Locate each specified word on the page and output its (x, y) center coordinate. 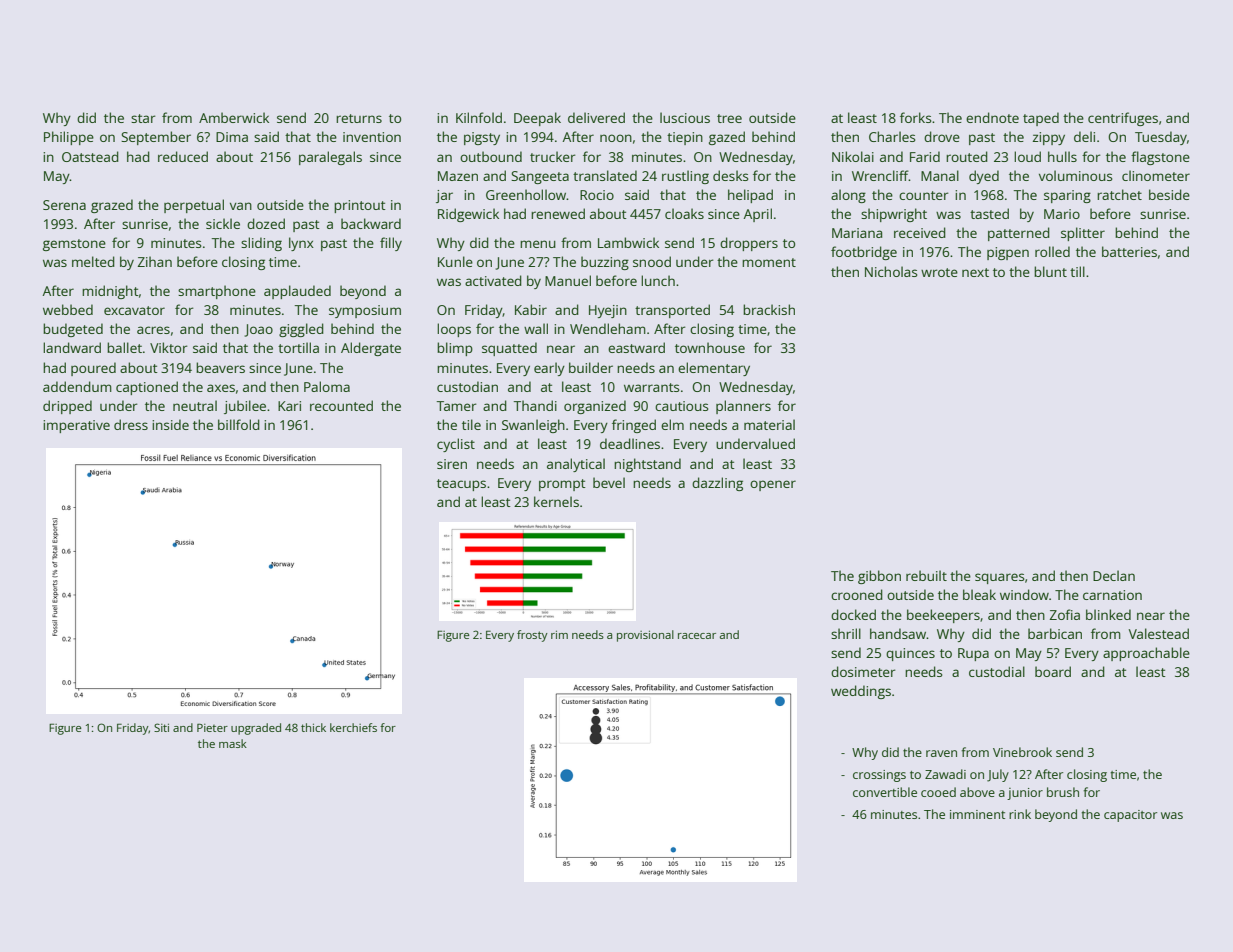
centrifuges (1123, 119)
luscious (685, 117)
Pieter (212, 727)
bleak (979, 594)
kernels (556, 501)
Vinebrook (1022, 752)
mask (233, 743)
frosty (532, 636)
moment (769, 262)
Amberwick (234, 117)
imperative (76, 426)
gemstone (74, 245)
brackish (769, 309)
